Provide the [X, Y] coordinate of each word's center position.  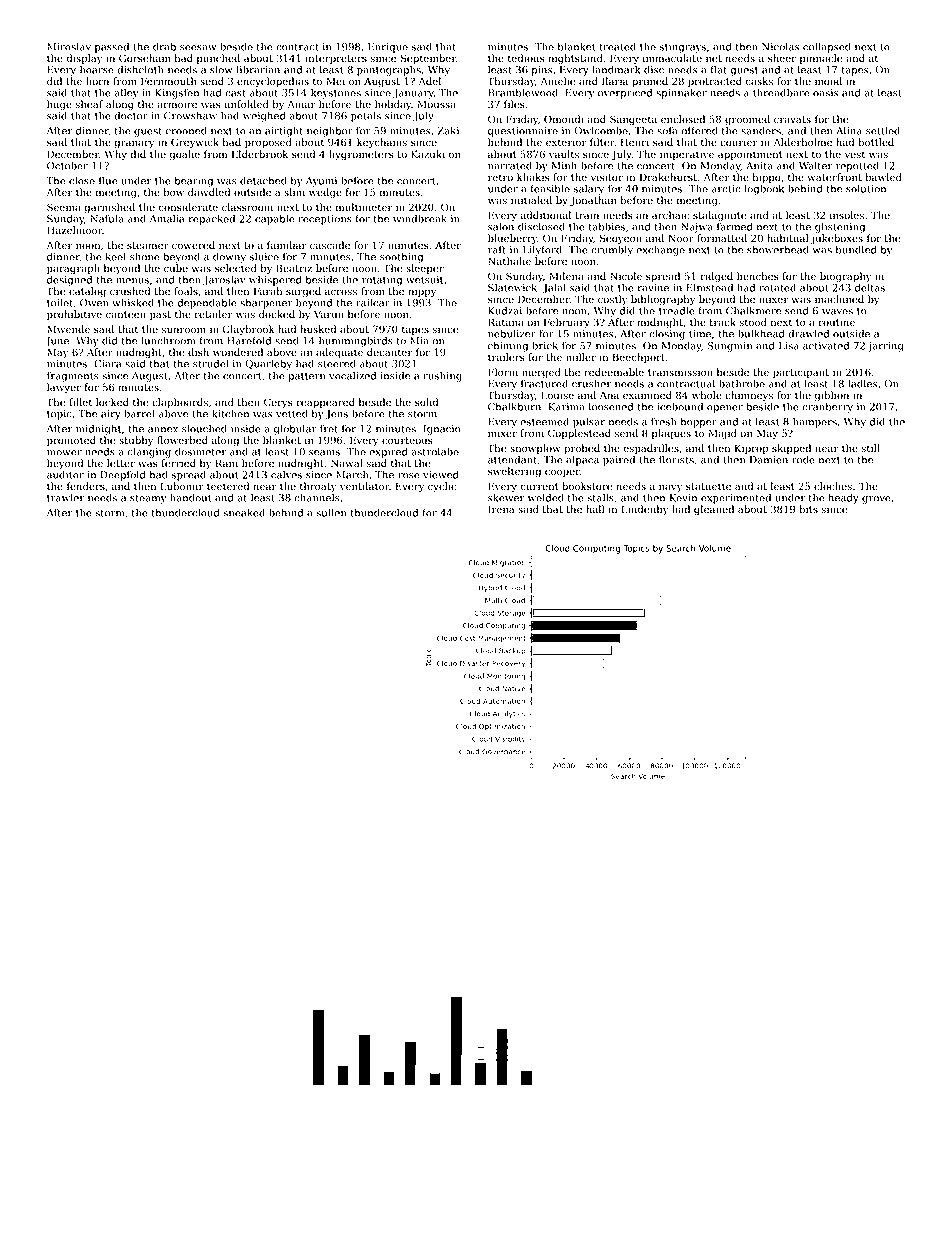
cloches [833, 486]
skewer [506, 497]
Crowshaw [190, 115]
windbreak [420, 218]
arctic [726, 189]
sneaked [244, 512]
